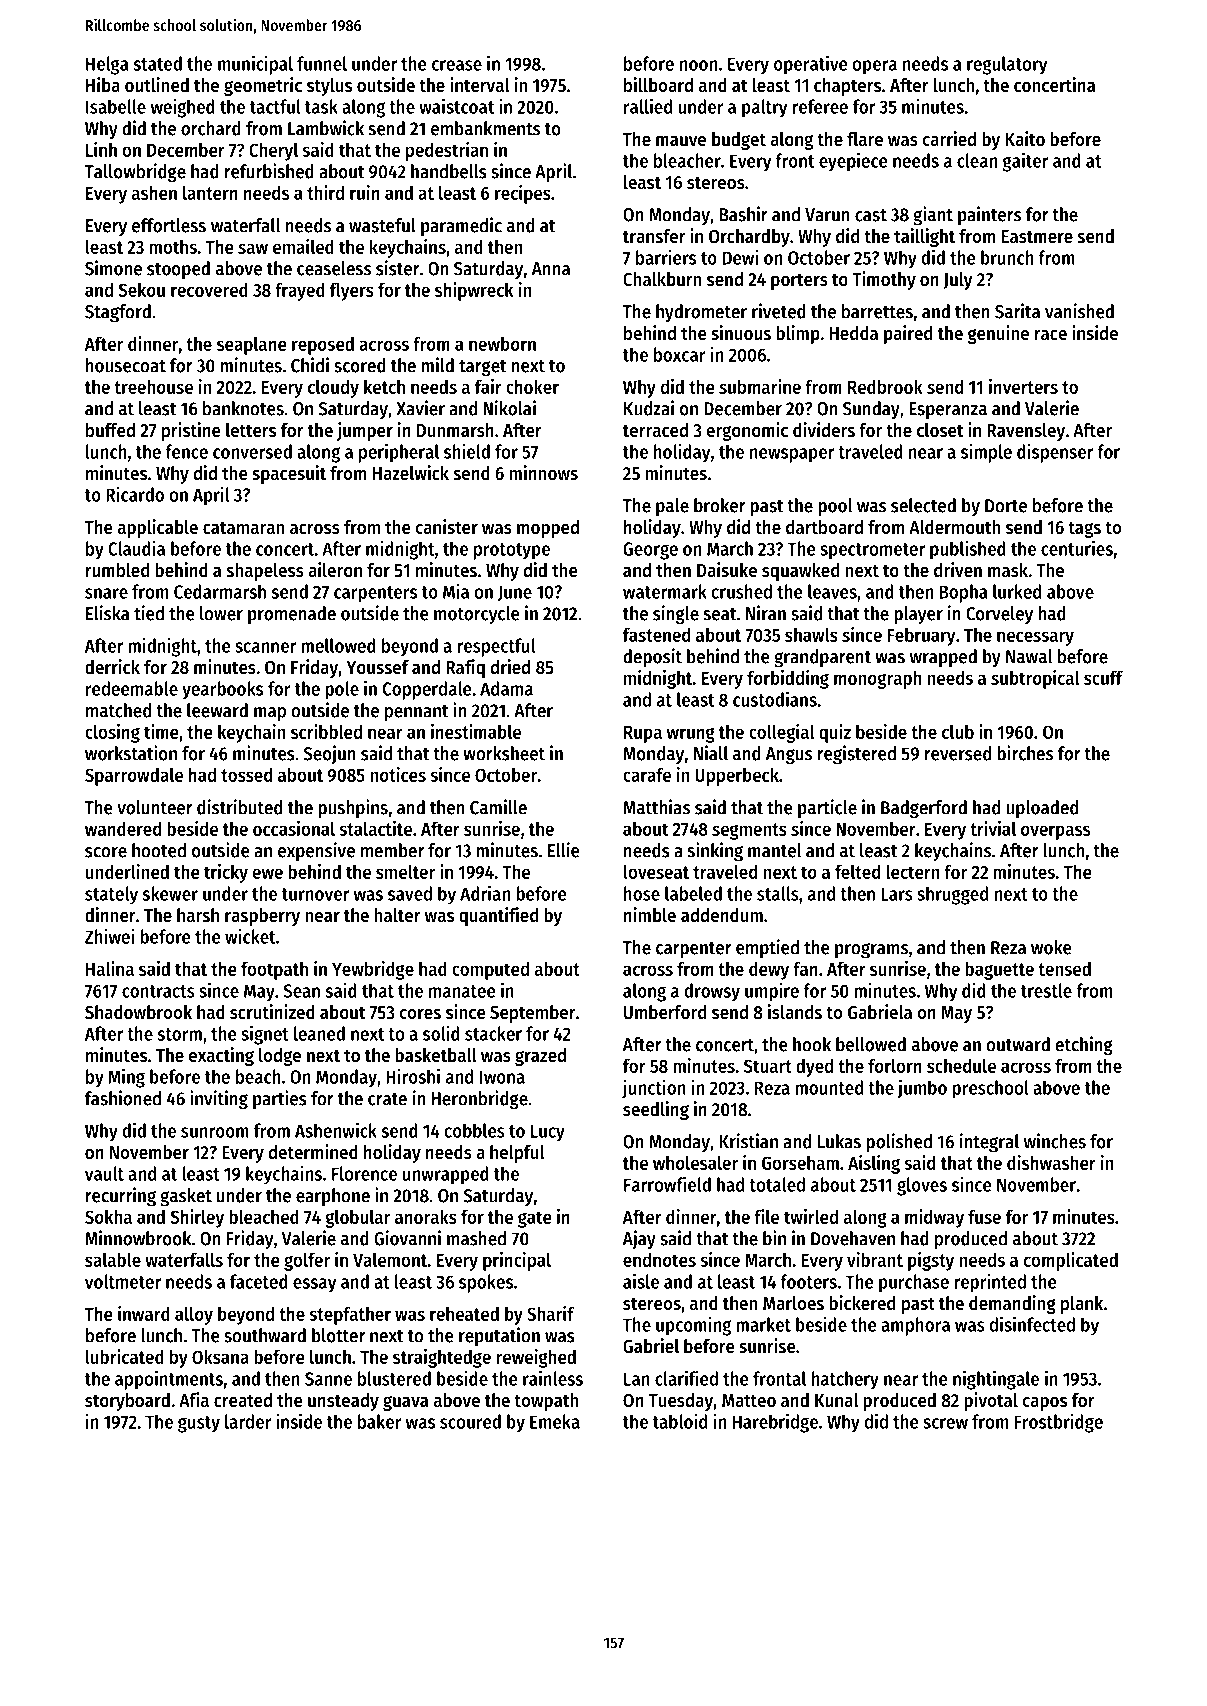 The height and width of the screenshot is (1706, 1207). I want to click on Adrian, so click(485, 893).
